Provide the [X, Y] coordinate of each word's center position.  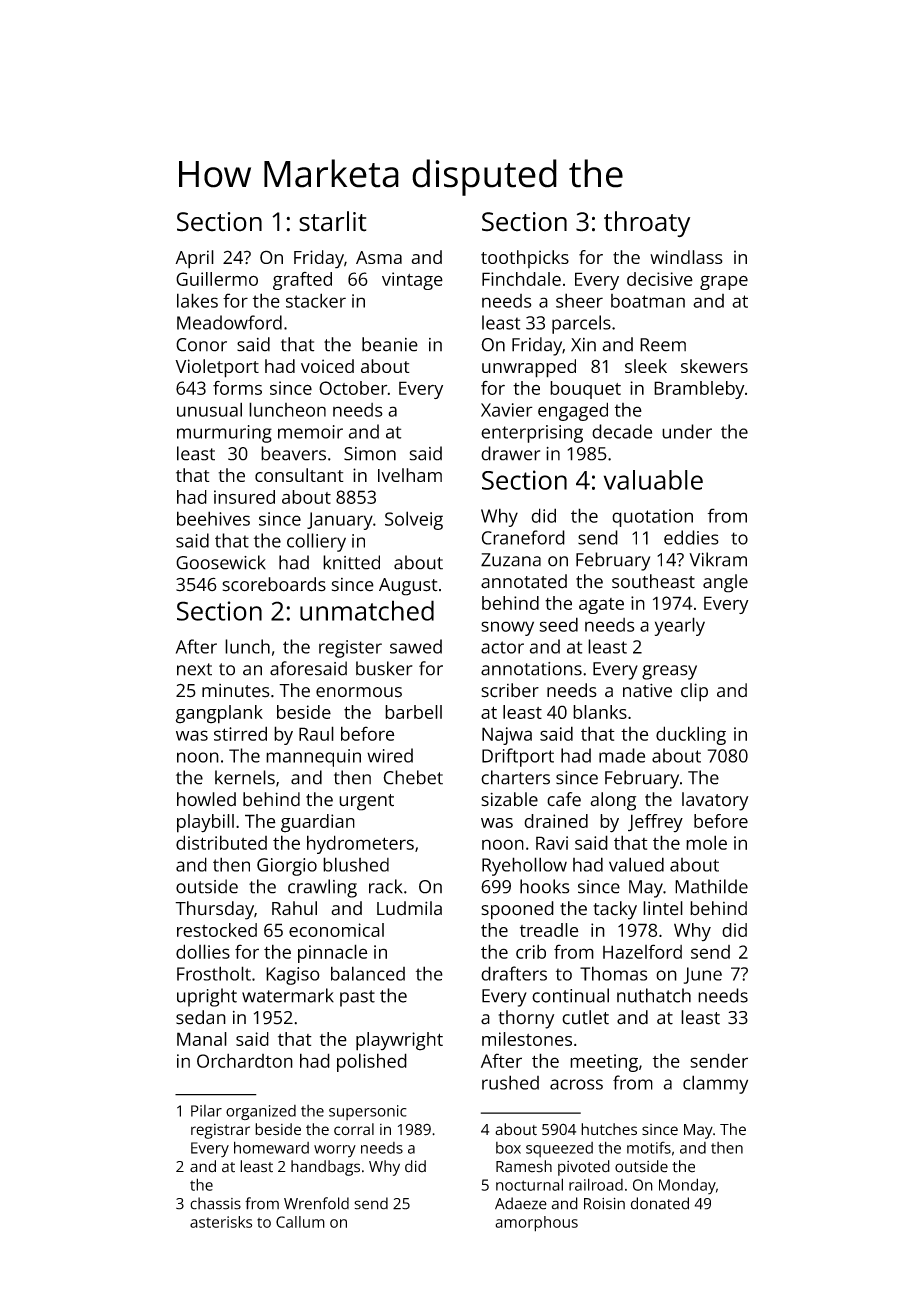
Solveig [414, 520]
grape [724, 282]
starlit [332, 221]
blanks [600, 712]
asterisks [221, 1222]
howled [206, 799]
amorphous [536, 1224]
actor [502, 647]
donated [660, 1203]
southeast [653, 581]
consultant [299, 475]
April [194, 259]
